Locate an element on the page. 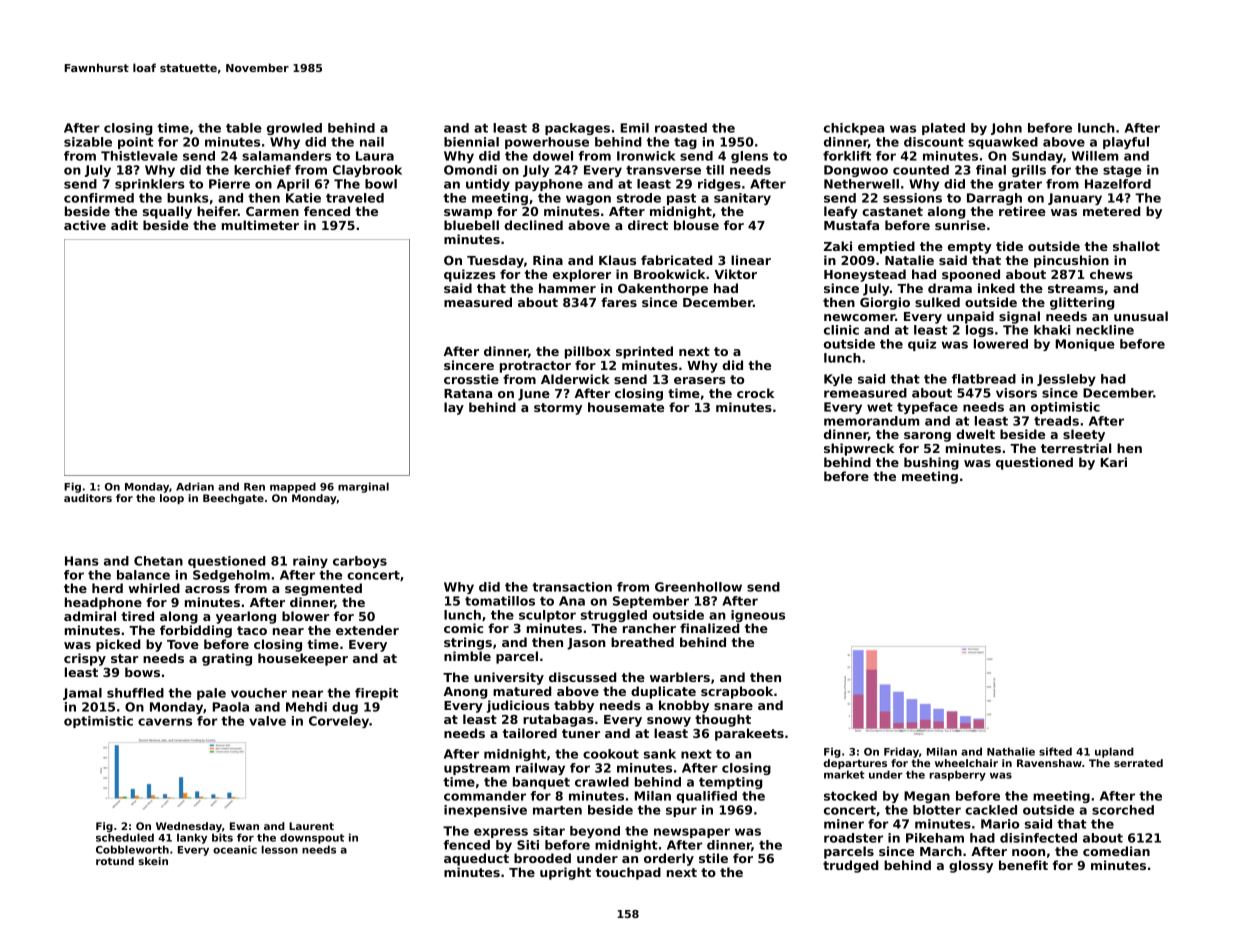 This page has width=1233, height=952. voucher is located at coordinates (259, 693).
